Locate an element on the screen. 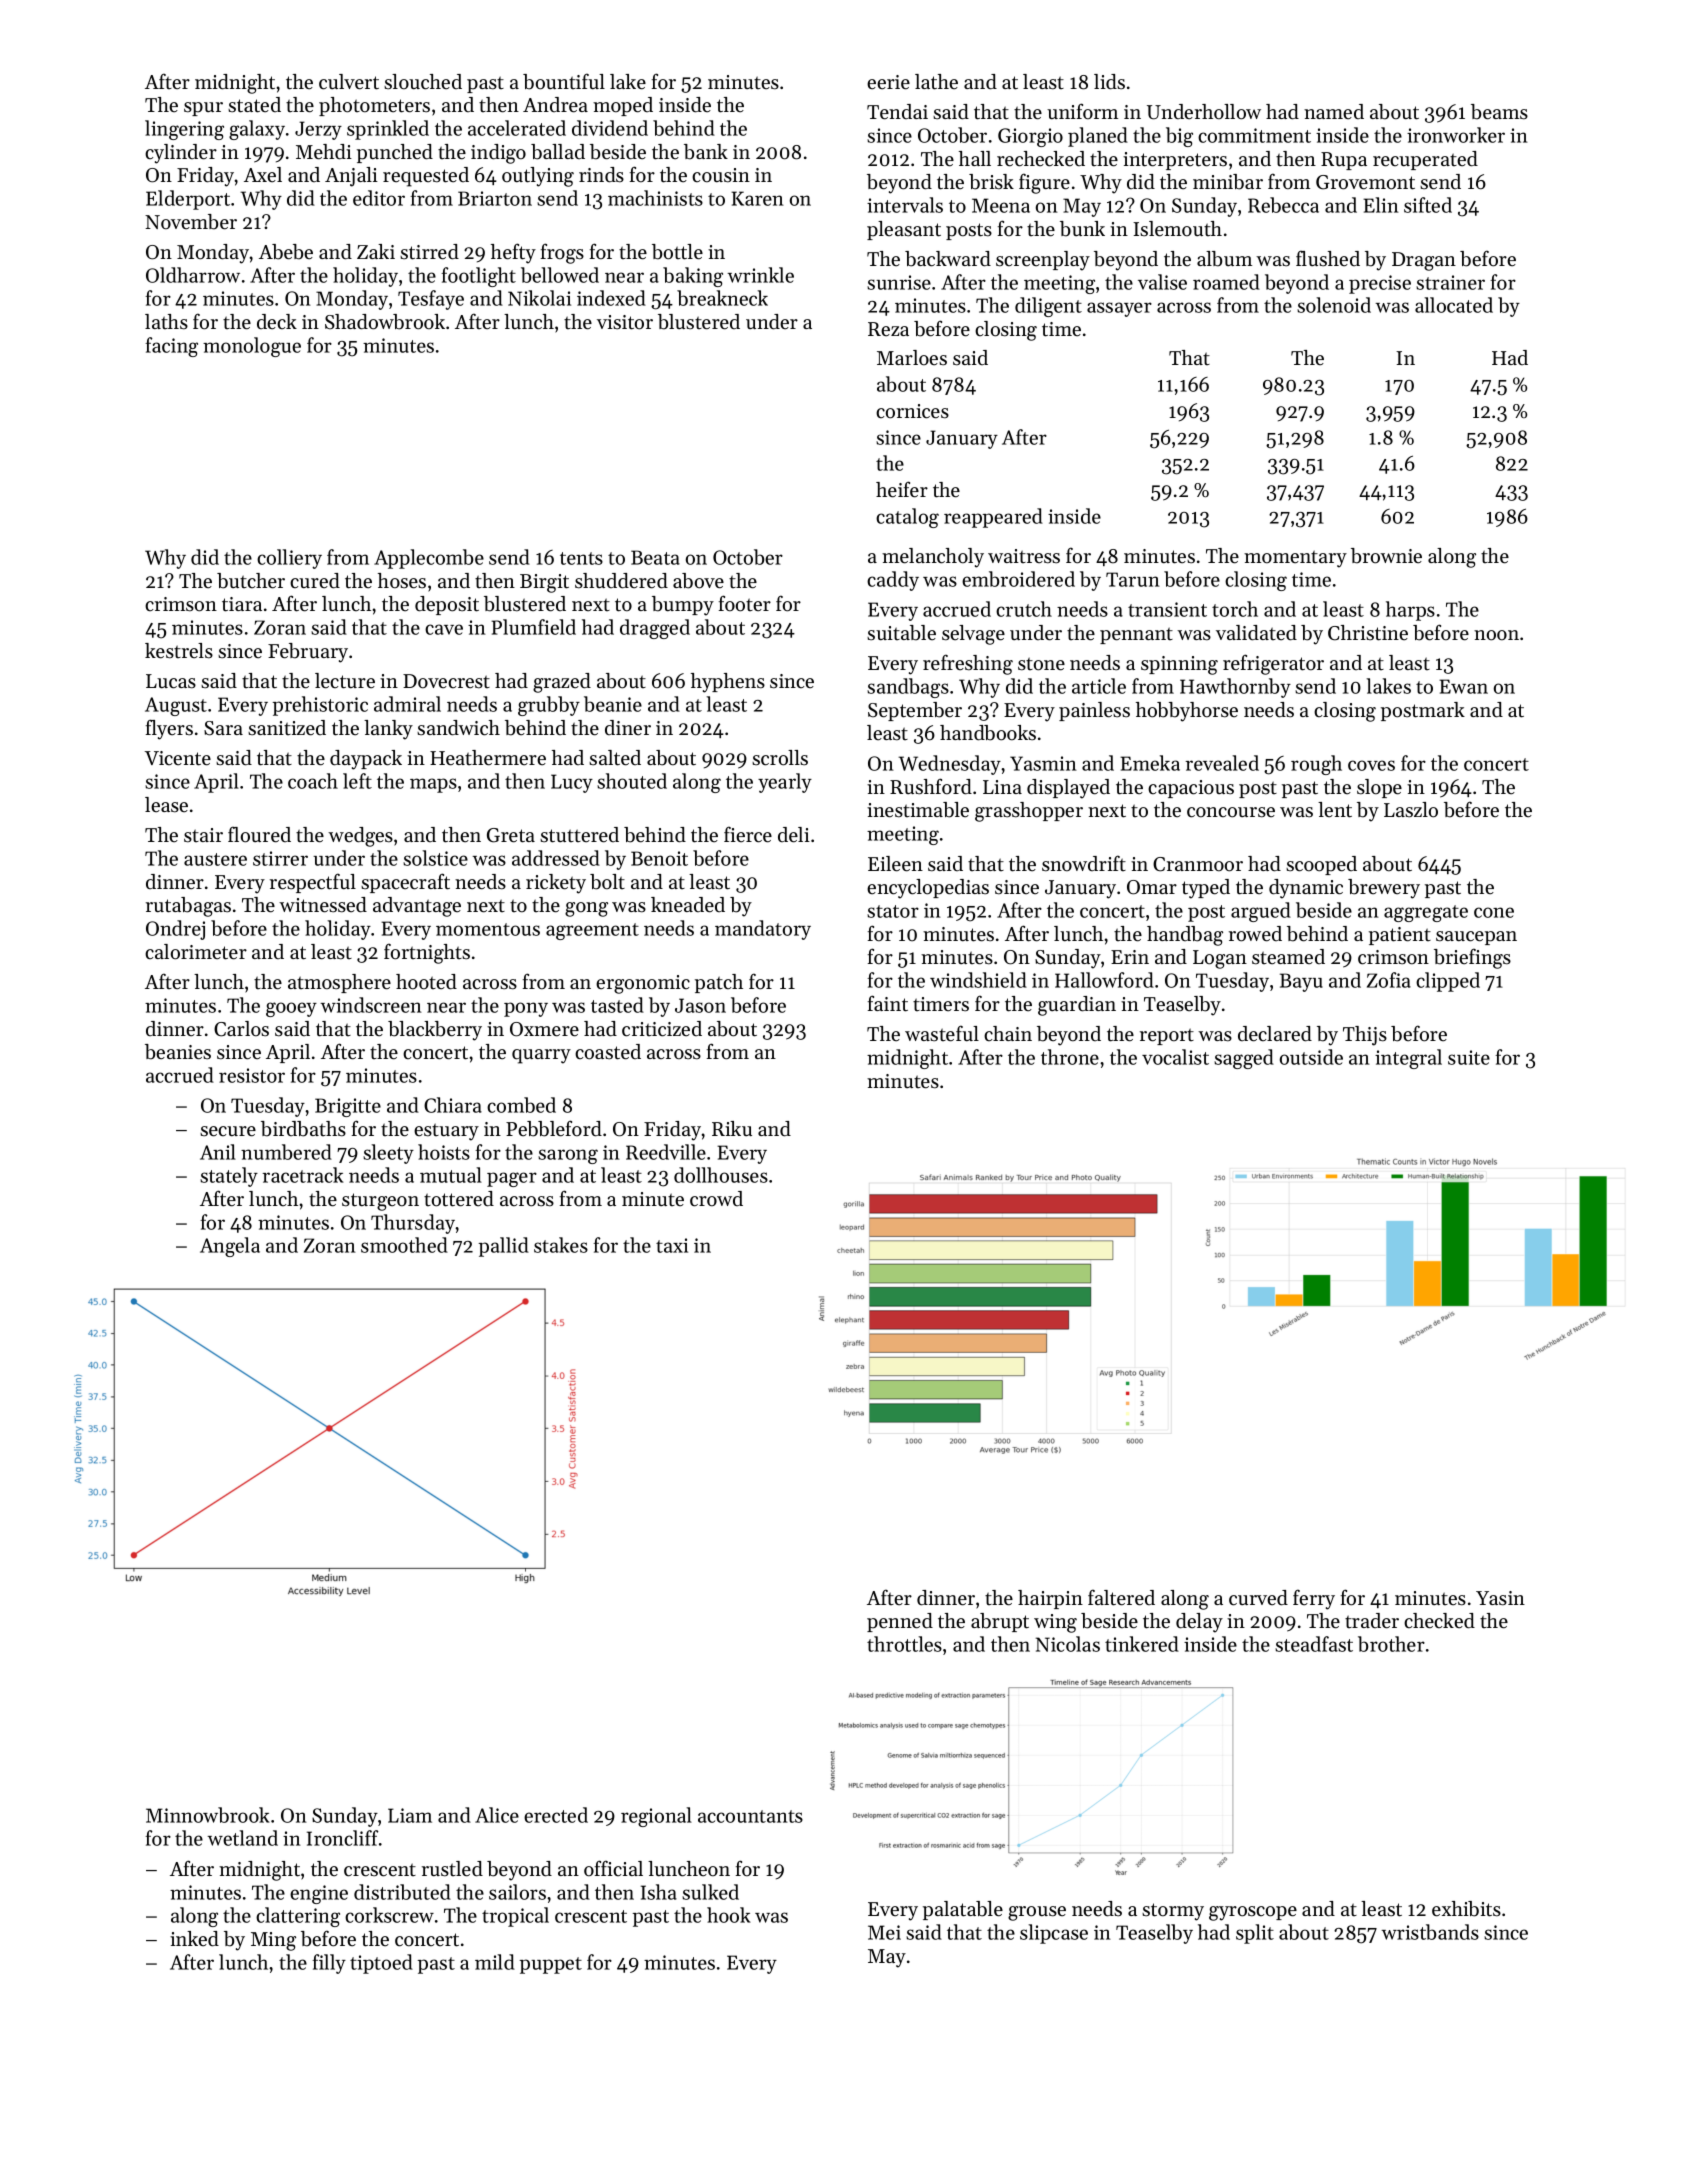 Image resolution: width=1683 pixels, height=2178 pixels. spur is located at coordinates (203, 109).
